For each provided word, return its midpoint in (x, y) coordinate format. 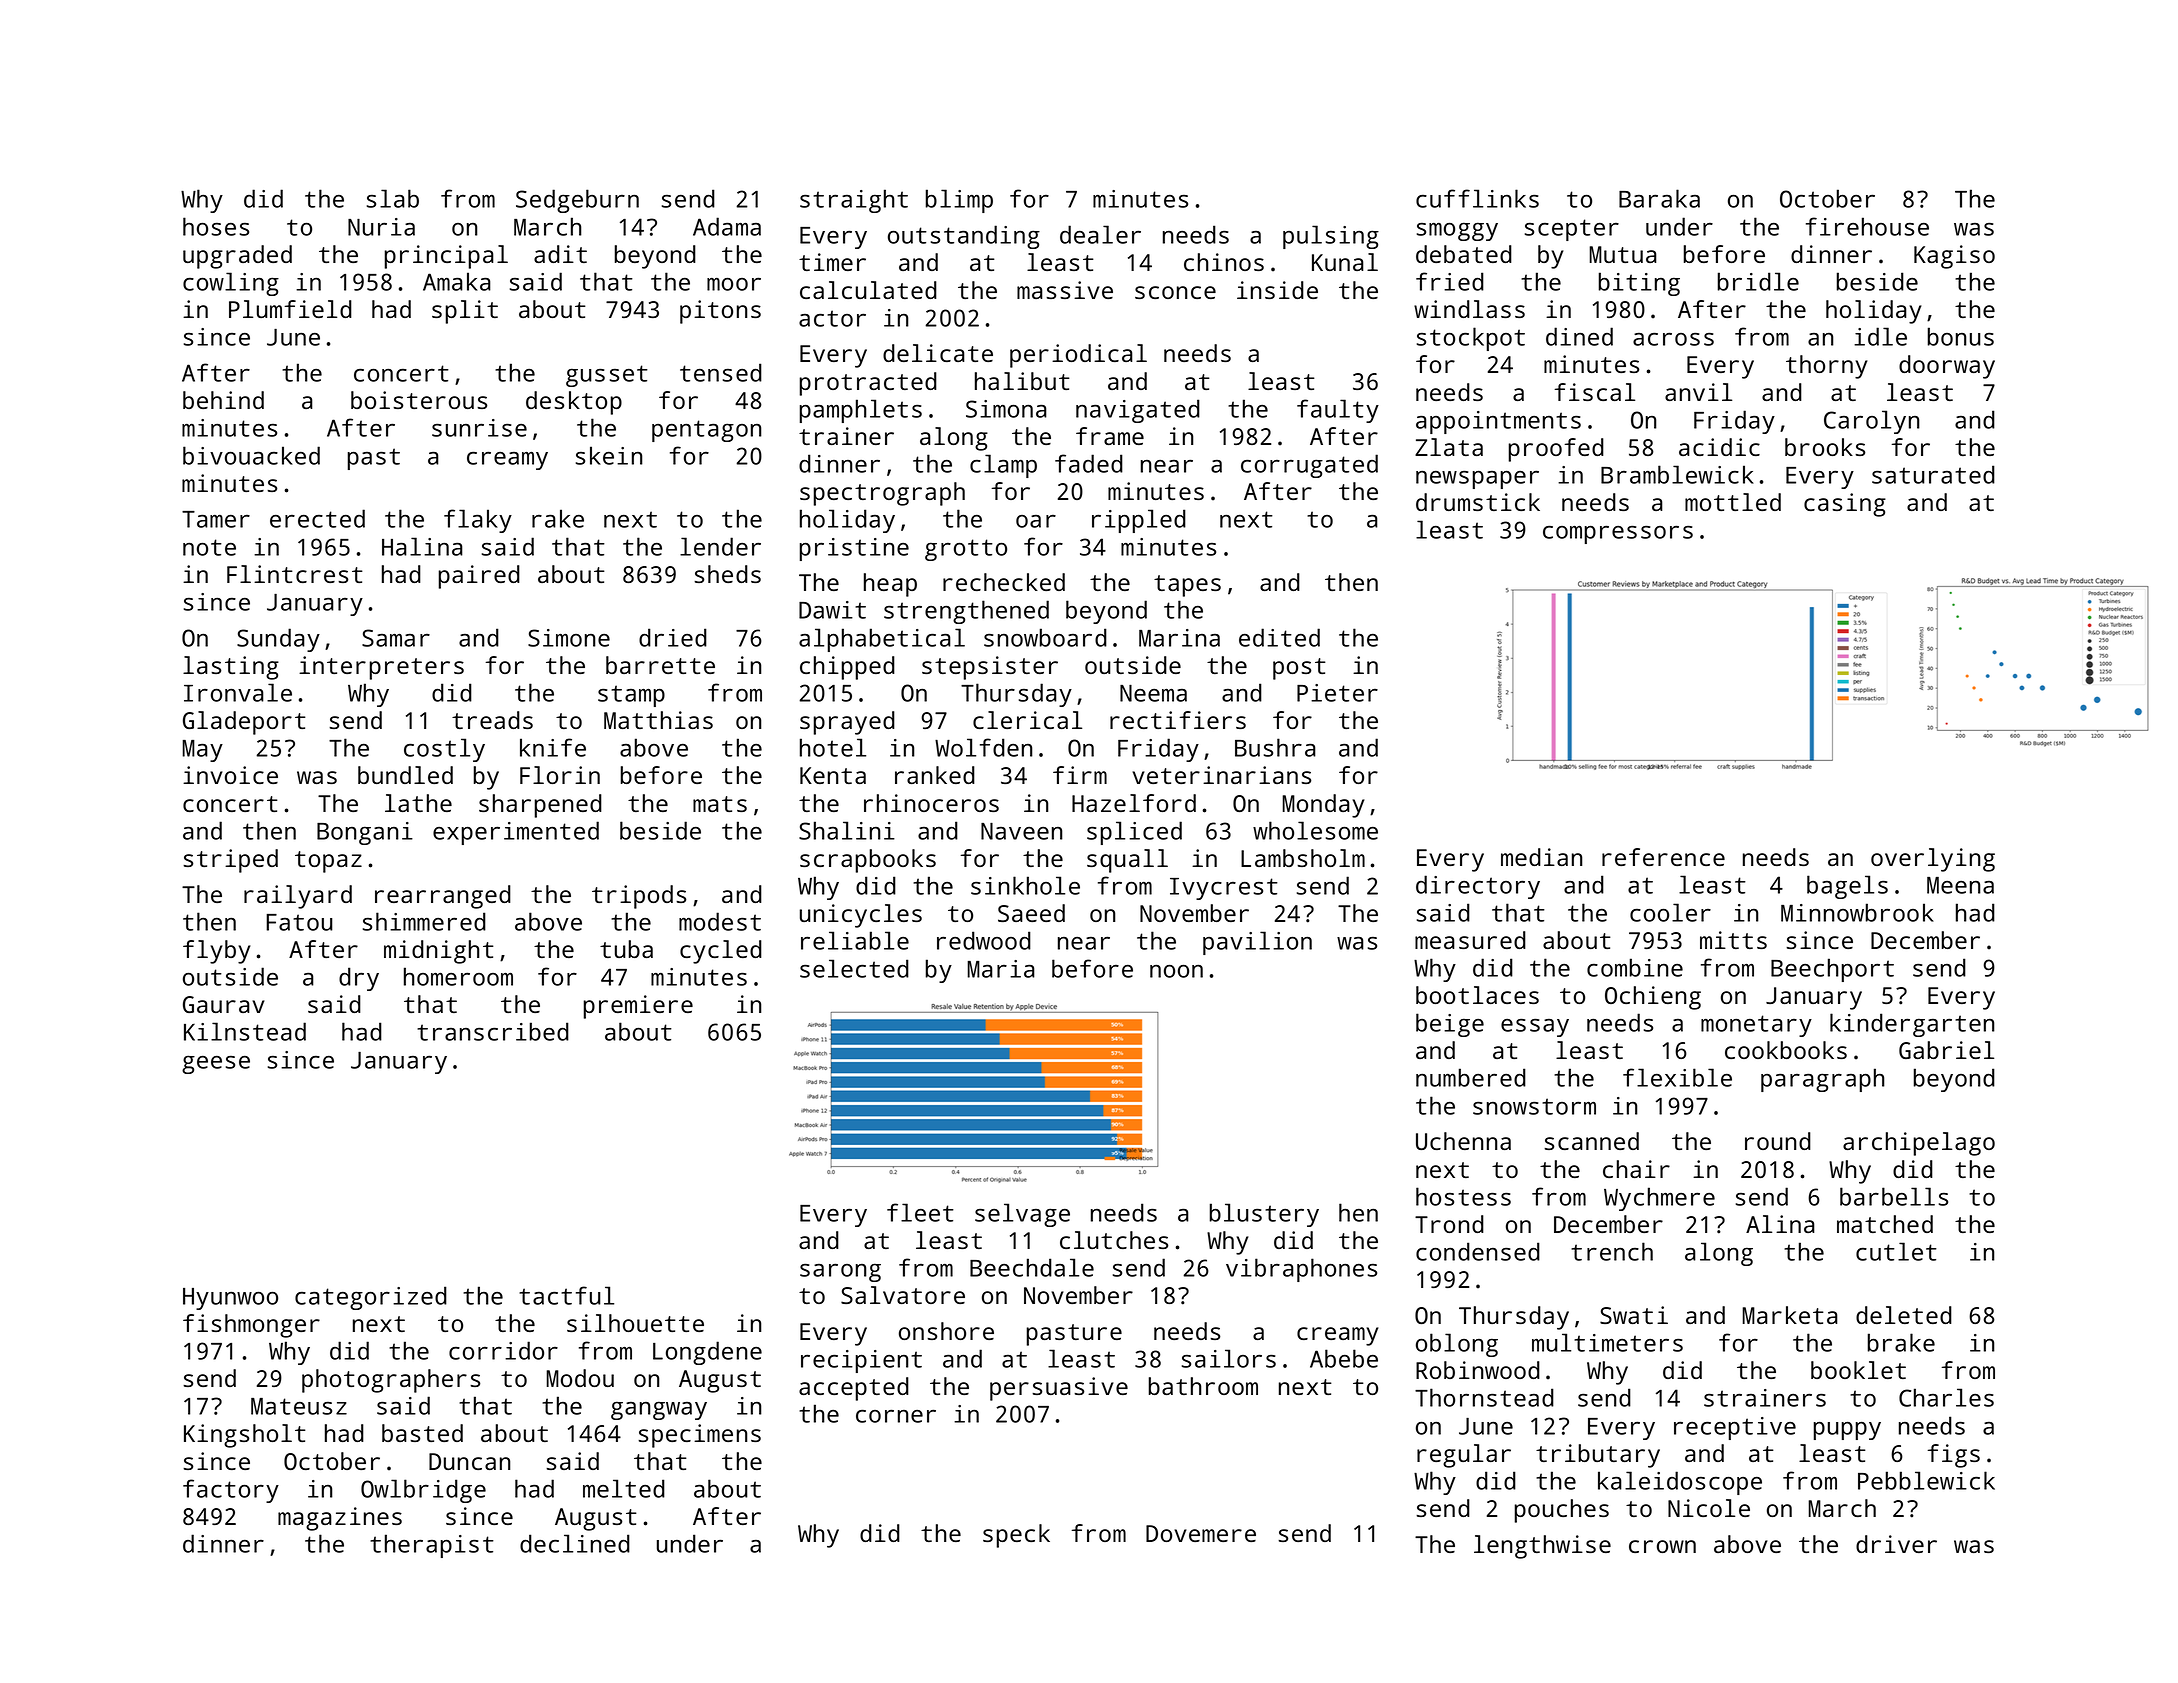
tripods (639, 897)
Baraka (1659, 198)
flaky (478, 521)
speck (1016, 1536)
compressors (1618, 534)
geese (216, 1064)
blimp (959, 201)
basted (422, 1433)
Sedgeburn (577, 201)
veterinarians (1222, 775)
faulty (1338, 411)
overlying (1933, 860)
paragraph (1822, 1080)
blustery (1264, 1215)
